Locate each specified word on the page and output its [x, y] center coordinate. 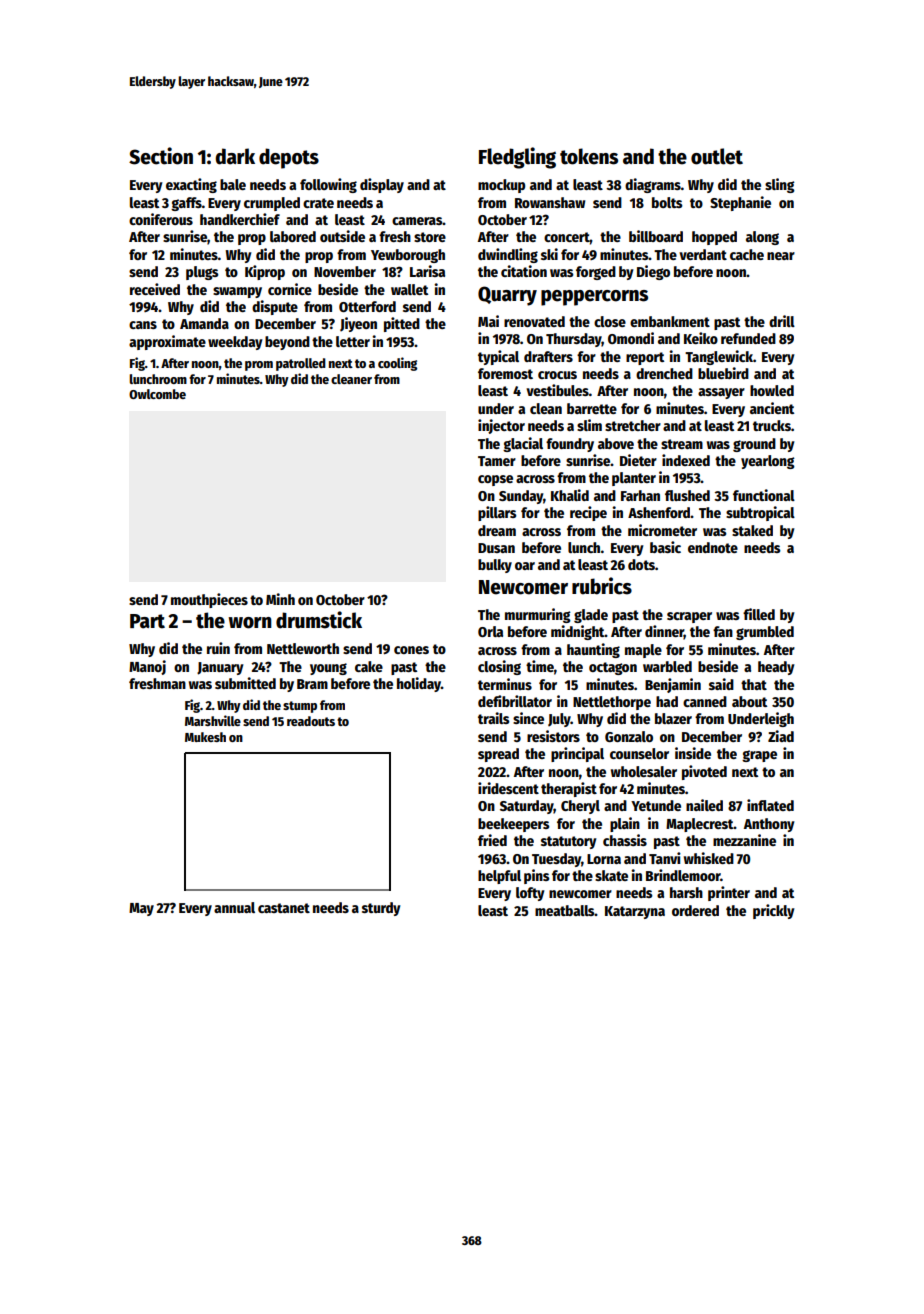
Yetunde [656, 805]
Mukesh [205, 737]
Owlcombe [157, 394]
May [141, 909]
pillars [497, 513]
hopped [714, 238]
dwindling [508, 255]
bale [233, 184]
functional [764, 495]
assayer [721, 393]
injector [501, 426]
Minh [280, 599]
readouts [311, 721]
